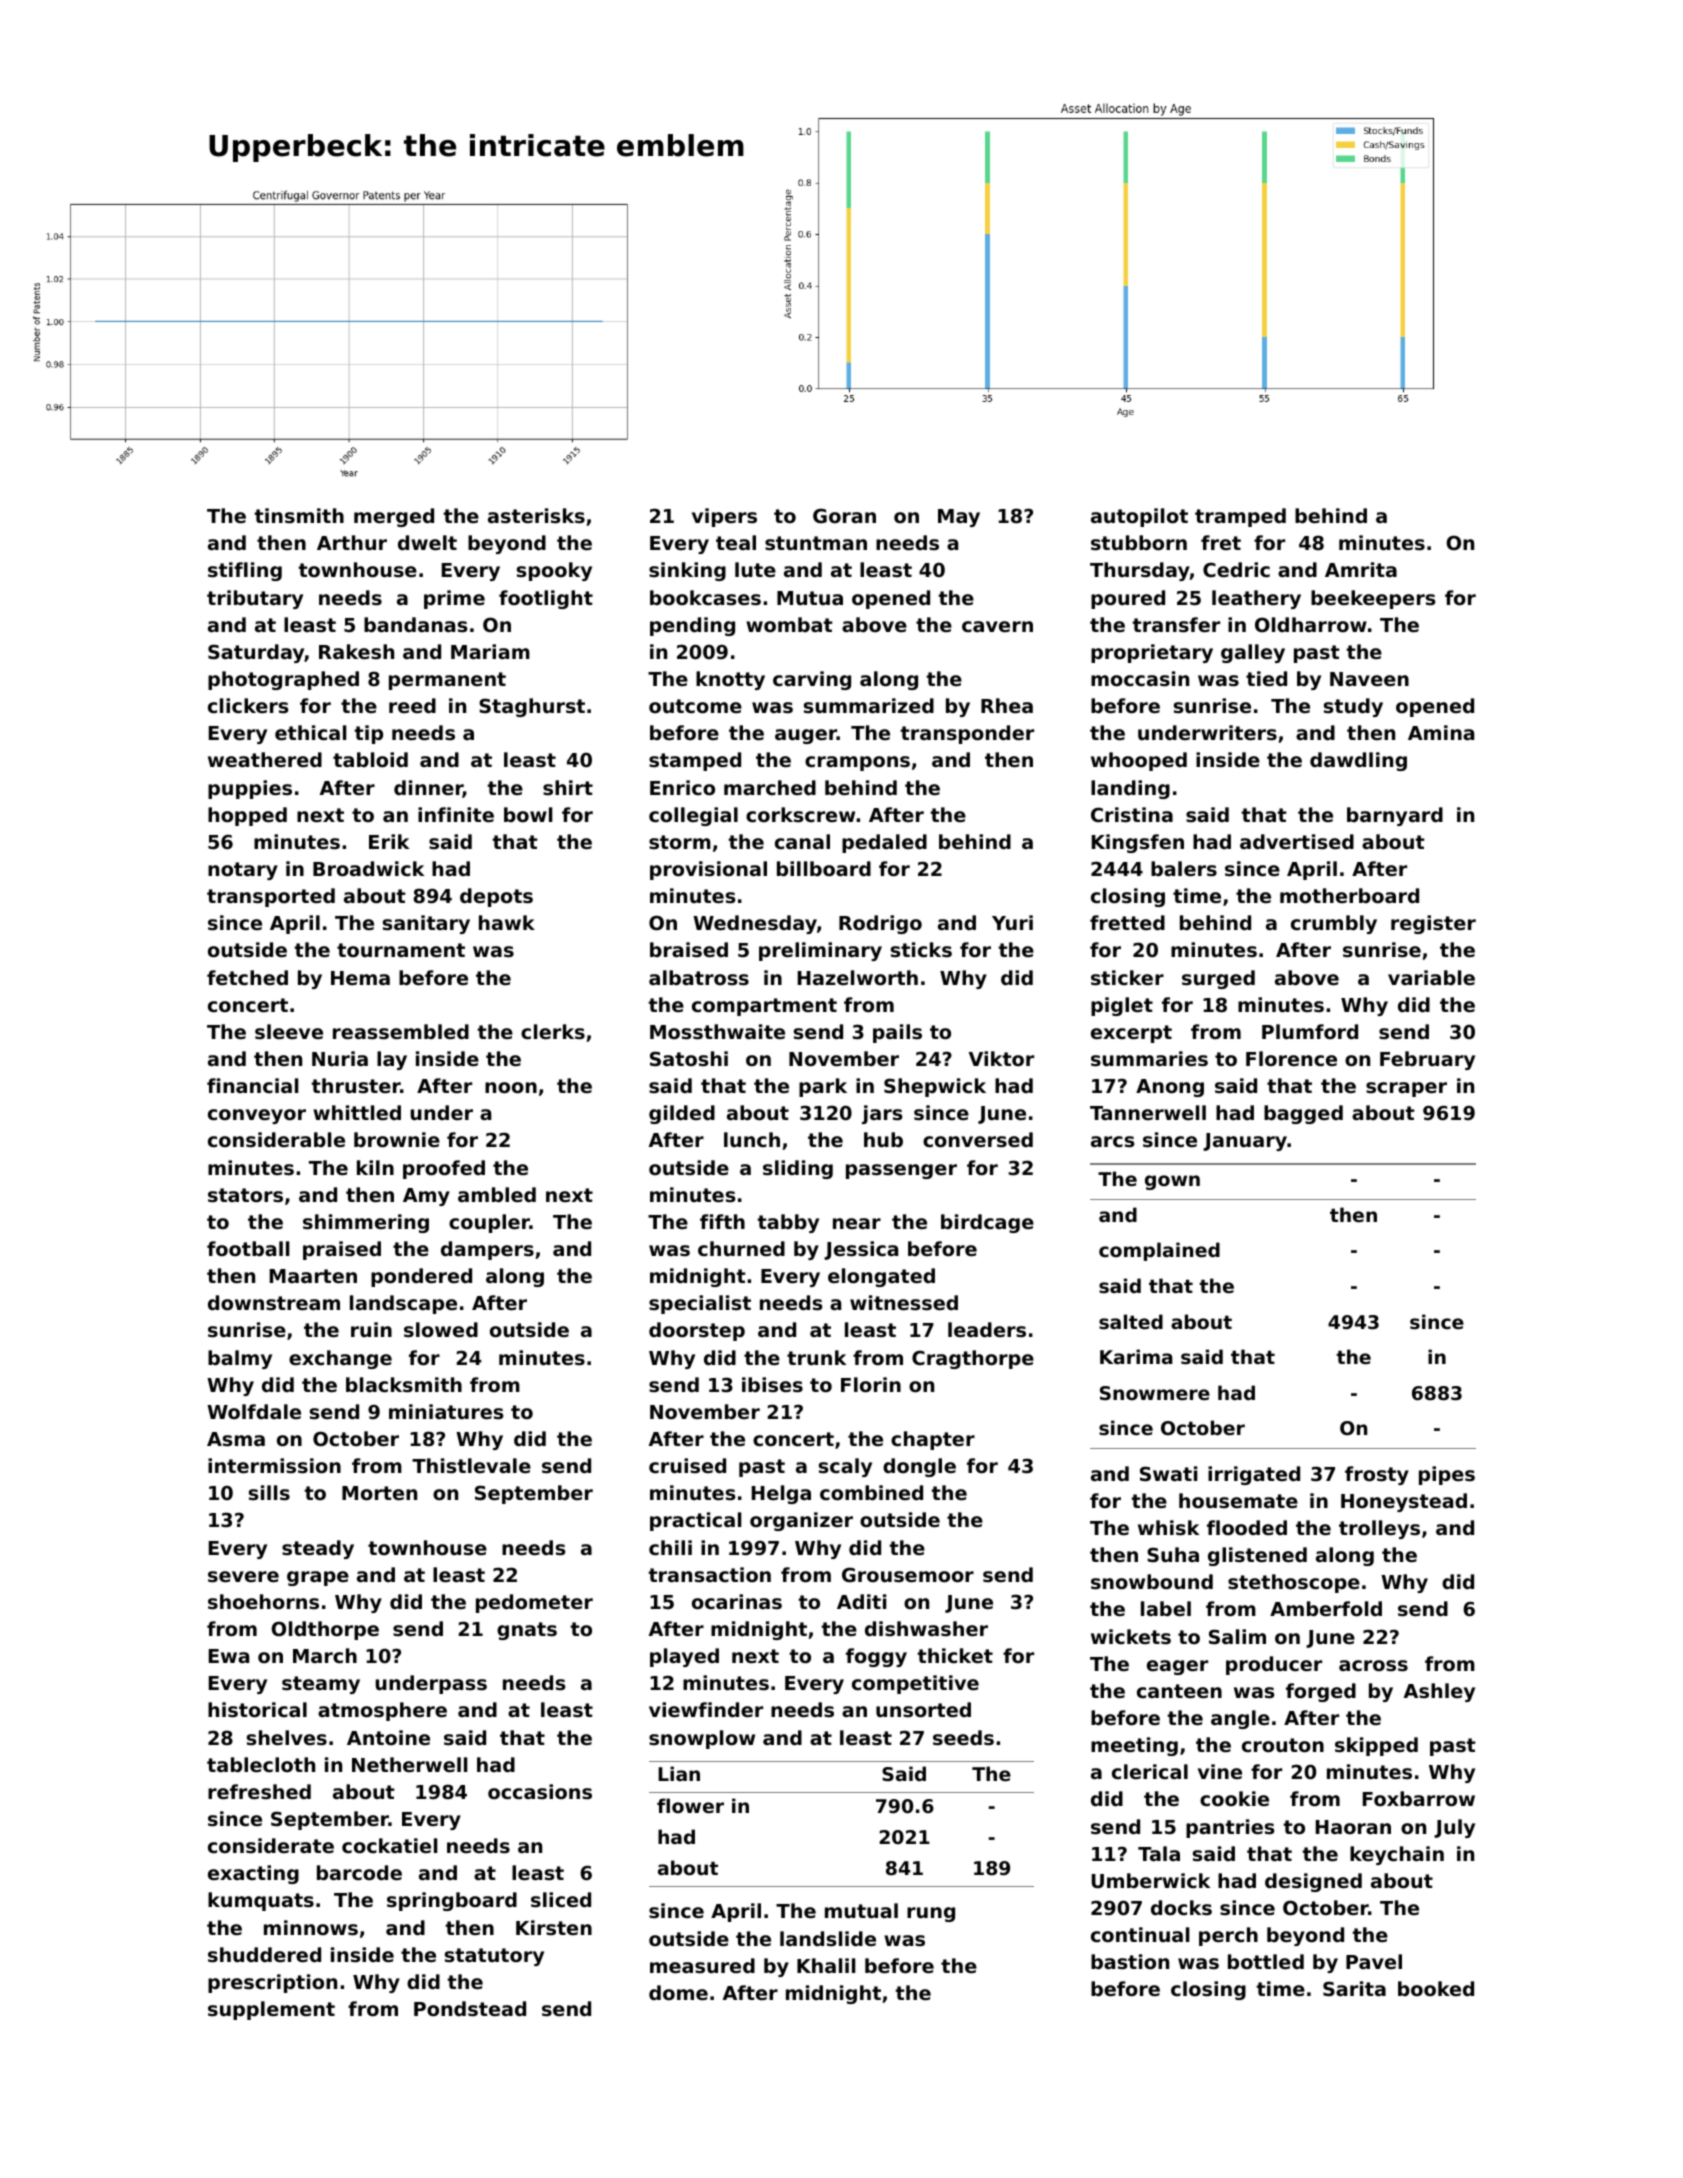  Describe the element at coordinates (1433, 924) in the screenshot. I see `register` at that location.
